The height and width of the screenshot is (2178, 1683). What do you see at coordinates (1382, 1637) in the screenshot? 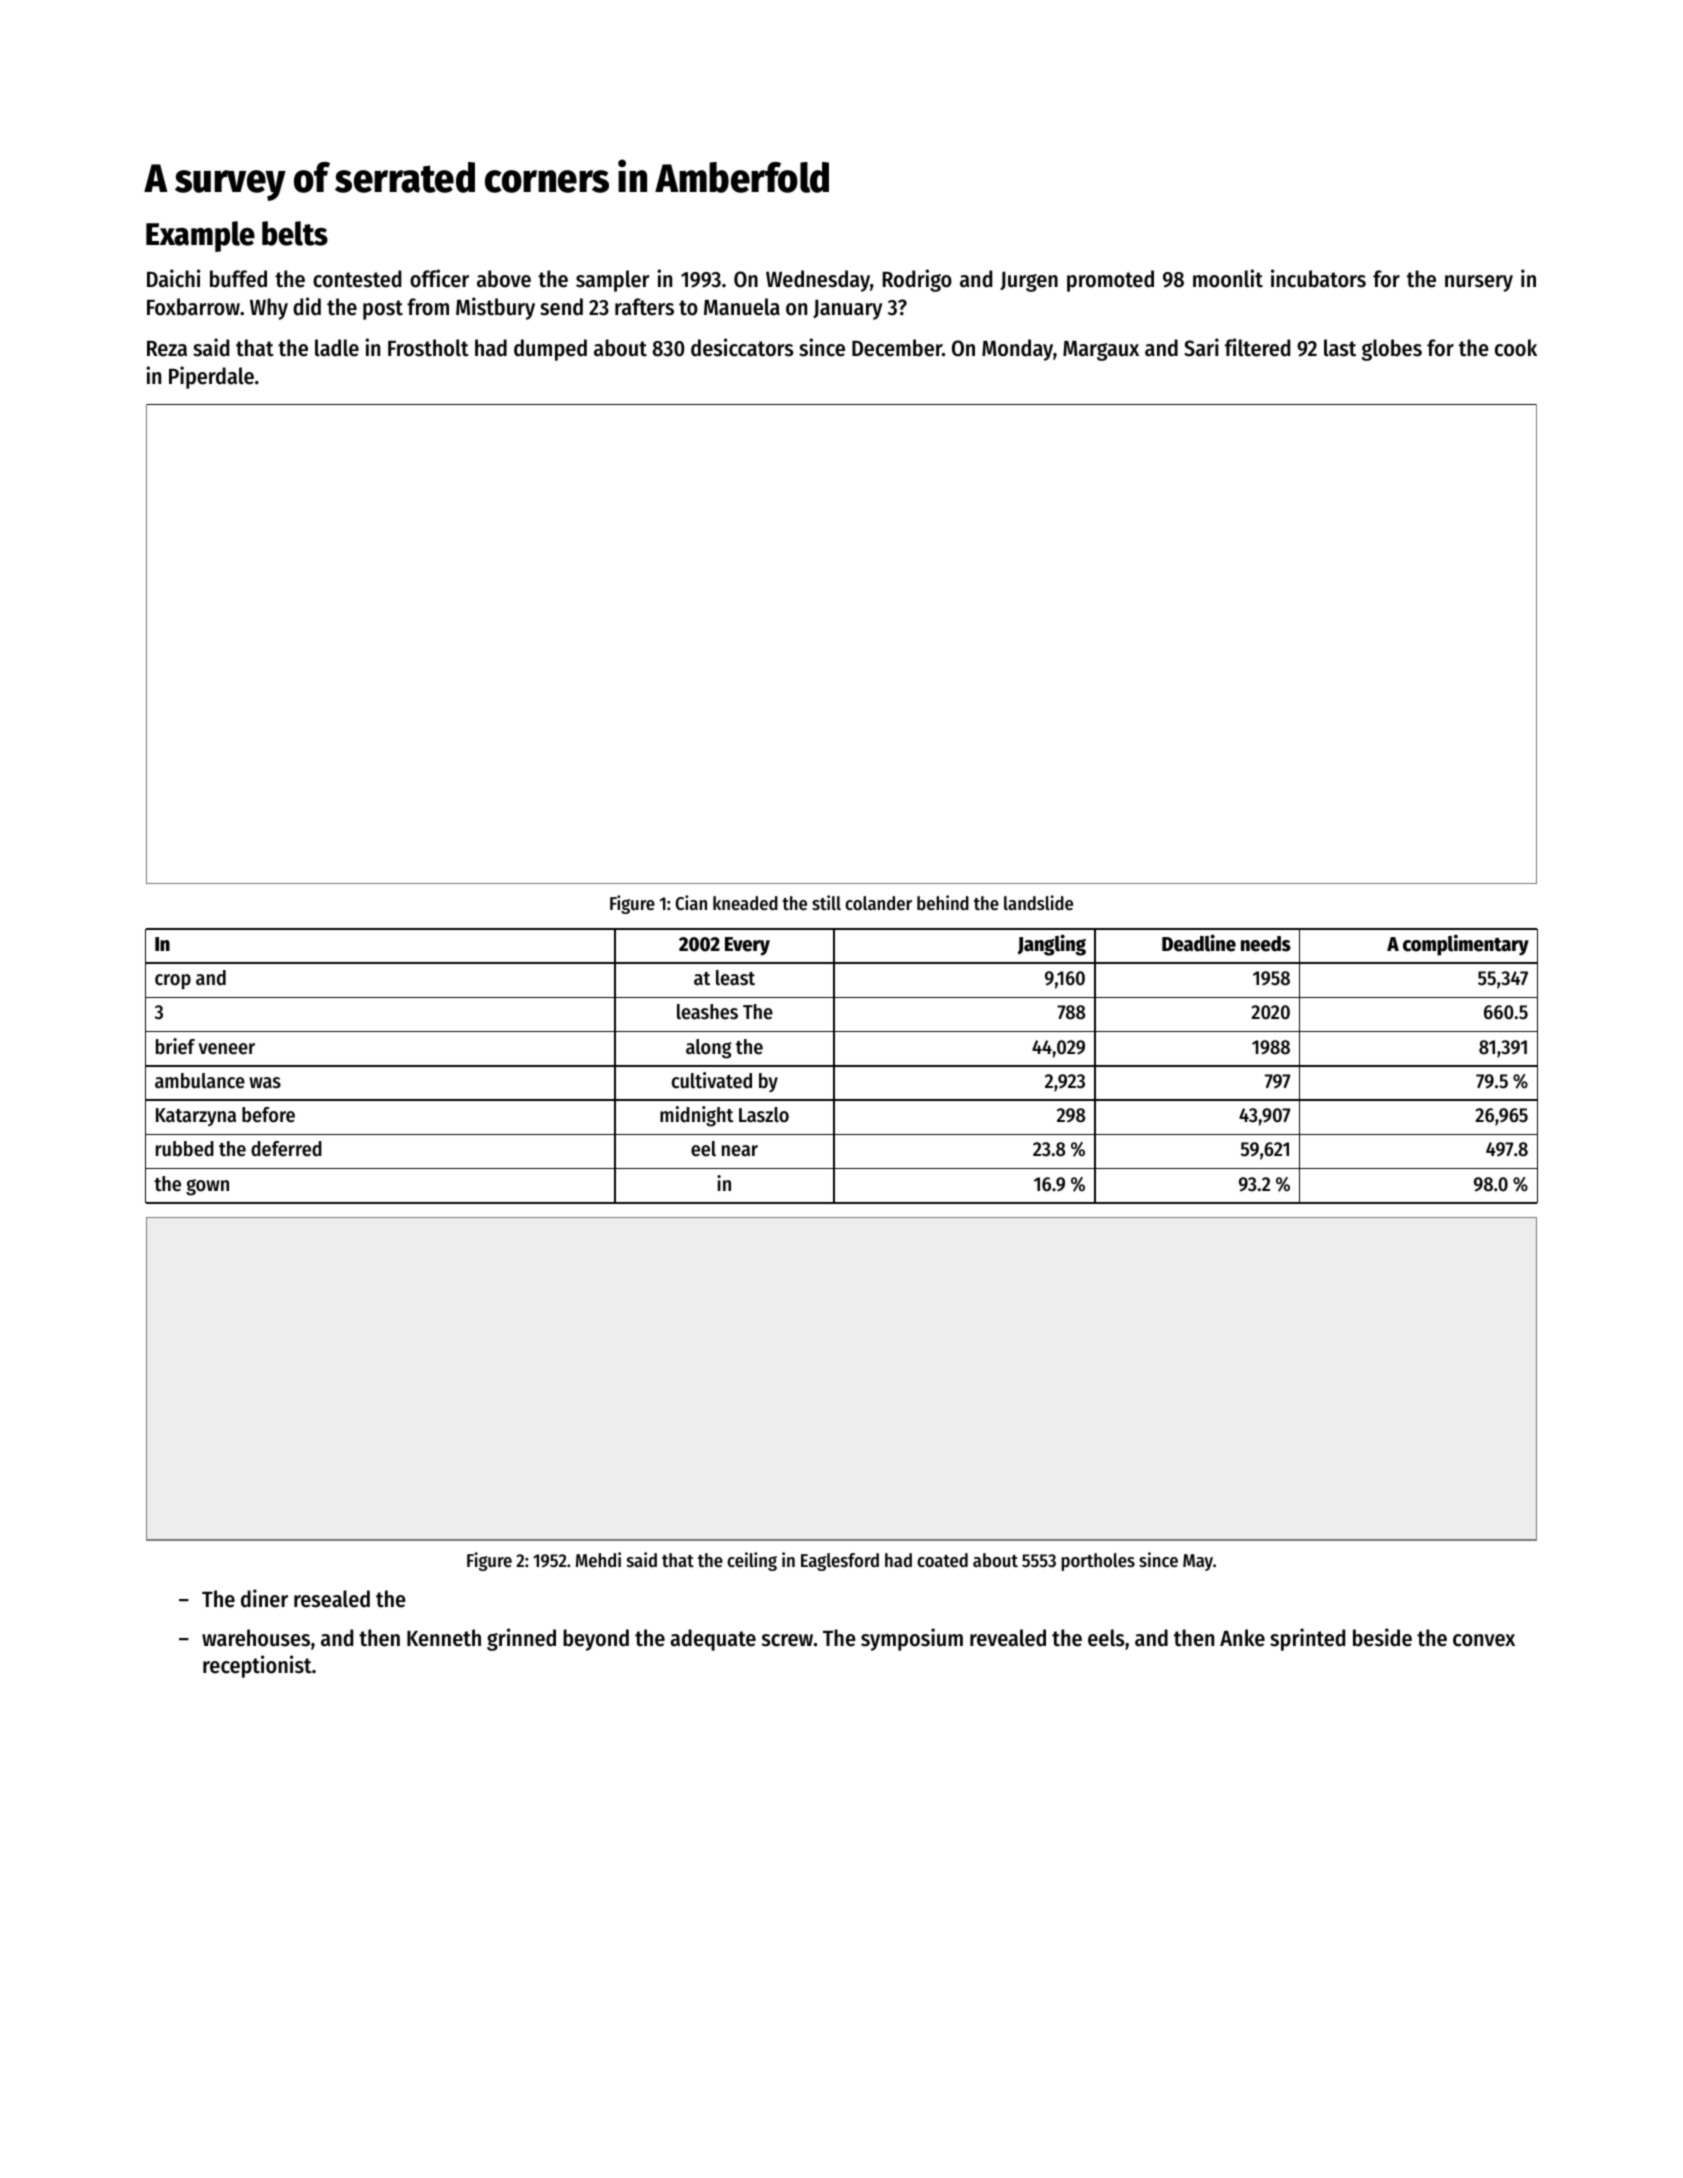
I see `beside` at bounding box center [1382, 1637].
